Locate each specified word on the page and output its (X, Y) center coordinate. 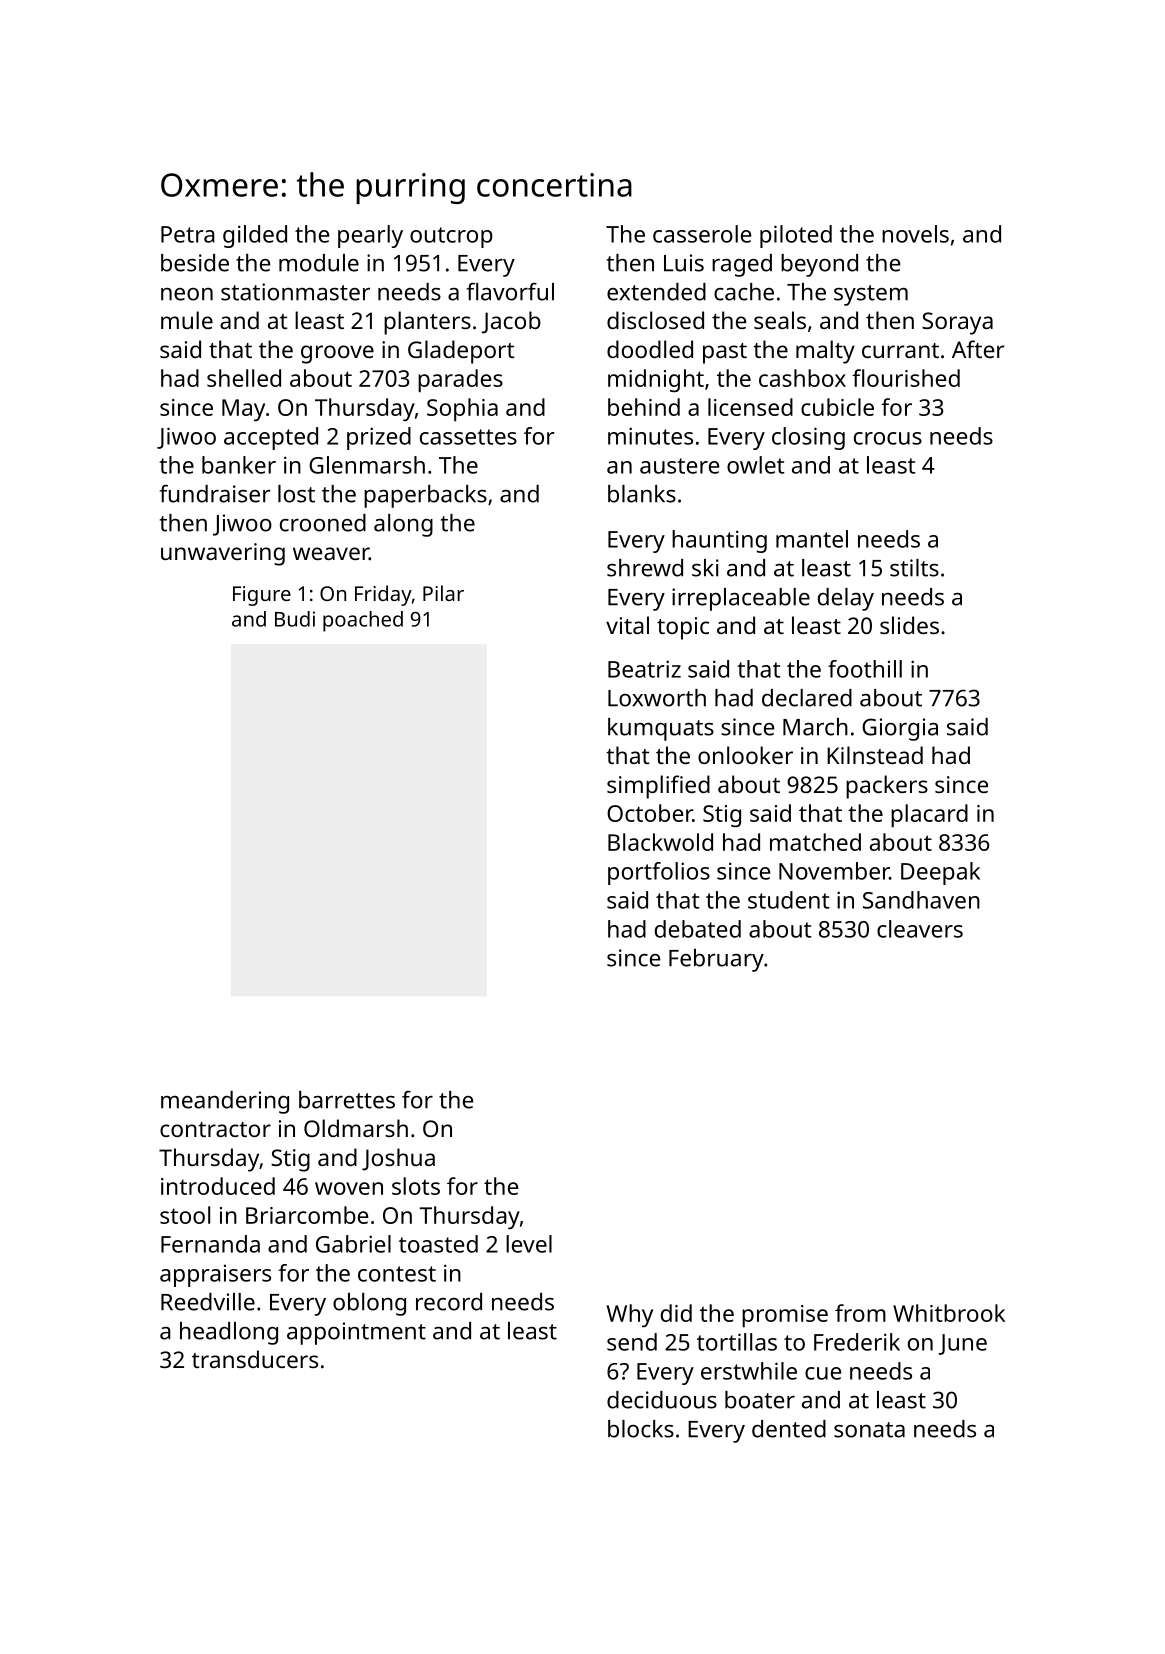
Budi (295, 619)
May (243, 410)
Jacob (511, 322)
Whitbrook (949, 1313)
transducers (255, 1359)
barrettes (347, 1100)
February (716, 960)
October (650, 813)
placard (929, 816)
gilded (255, 236)
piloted (796, 236)
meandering (225, 1102)
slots (416, 1186)
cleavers (920, 929)
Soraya (957, 323)
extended (656, 292)
